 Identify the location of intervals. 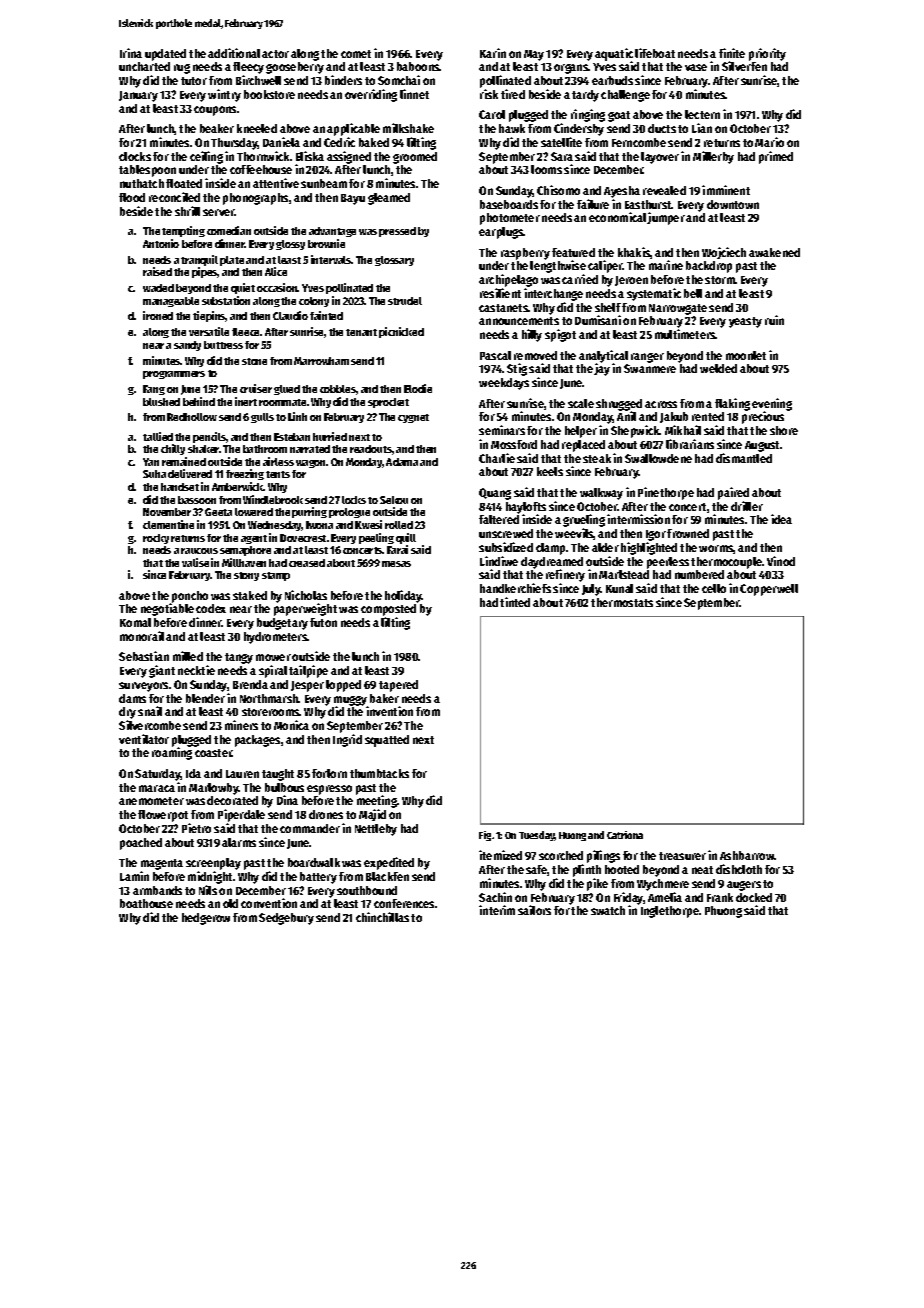
(331, 259).
